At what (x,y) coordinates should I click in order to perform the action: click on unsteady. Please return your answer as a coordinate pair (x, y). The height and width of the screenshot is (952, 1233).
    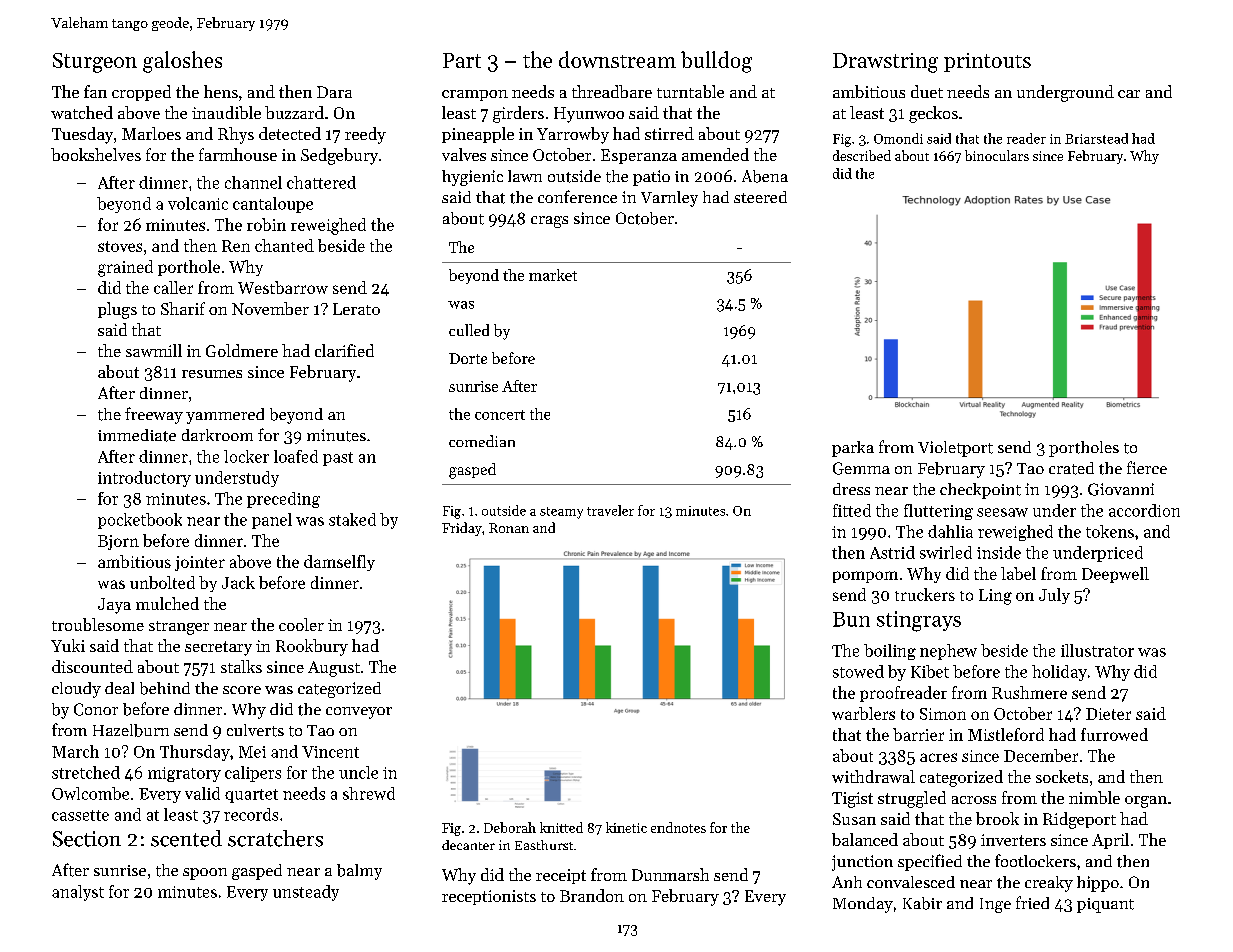
    Looking at the image, I should click on (306, 893).
